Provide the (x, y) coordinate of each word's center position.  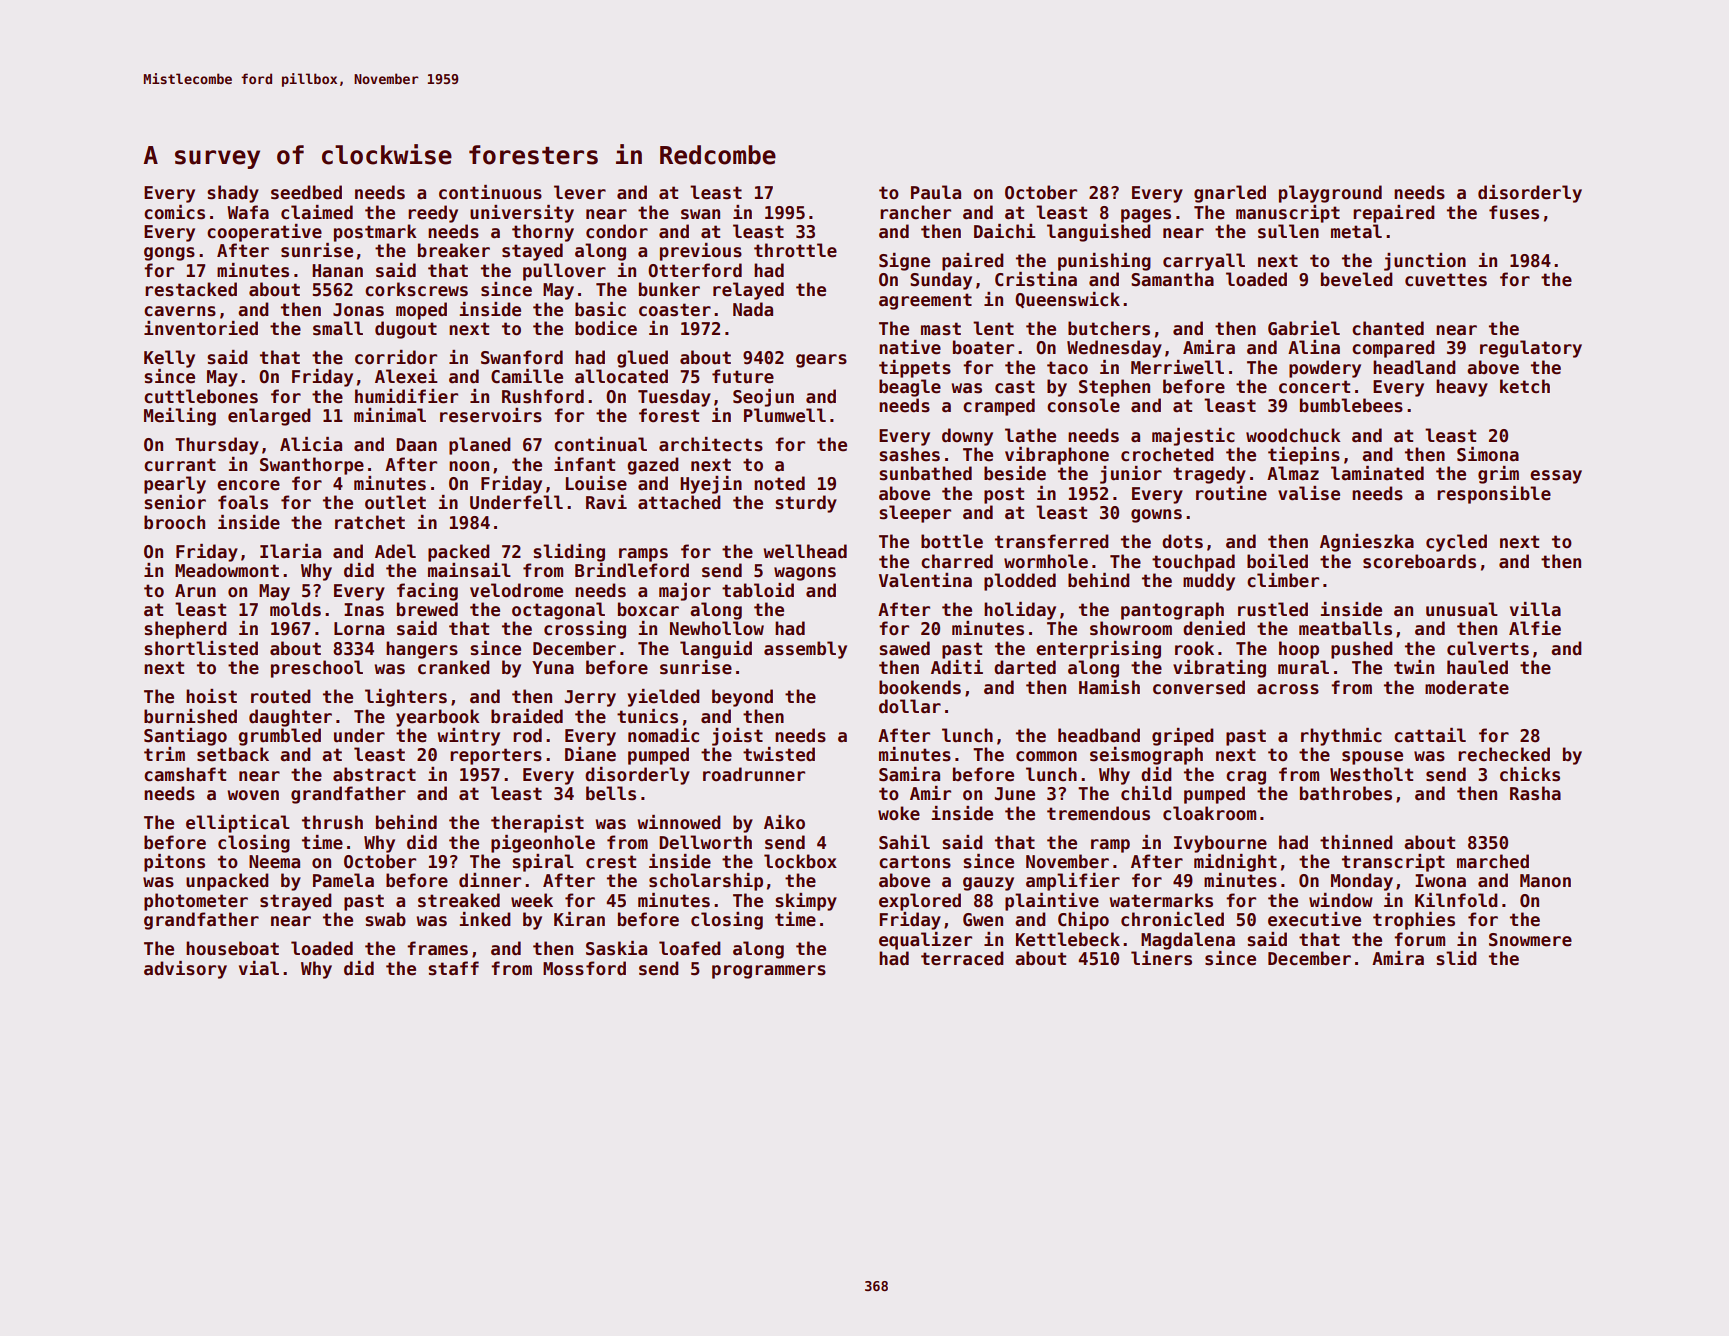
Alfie (1535, 628)
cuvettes (1446, 280)
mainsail (469, 570)
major (685, 592)
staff (453, 968)
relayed (748, 291)
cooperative (264, 233)
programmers (769, 972)
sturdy (806, 504)
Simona (1488, 454)
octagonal (558, 611)
